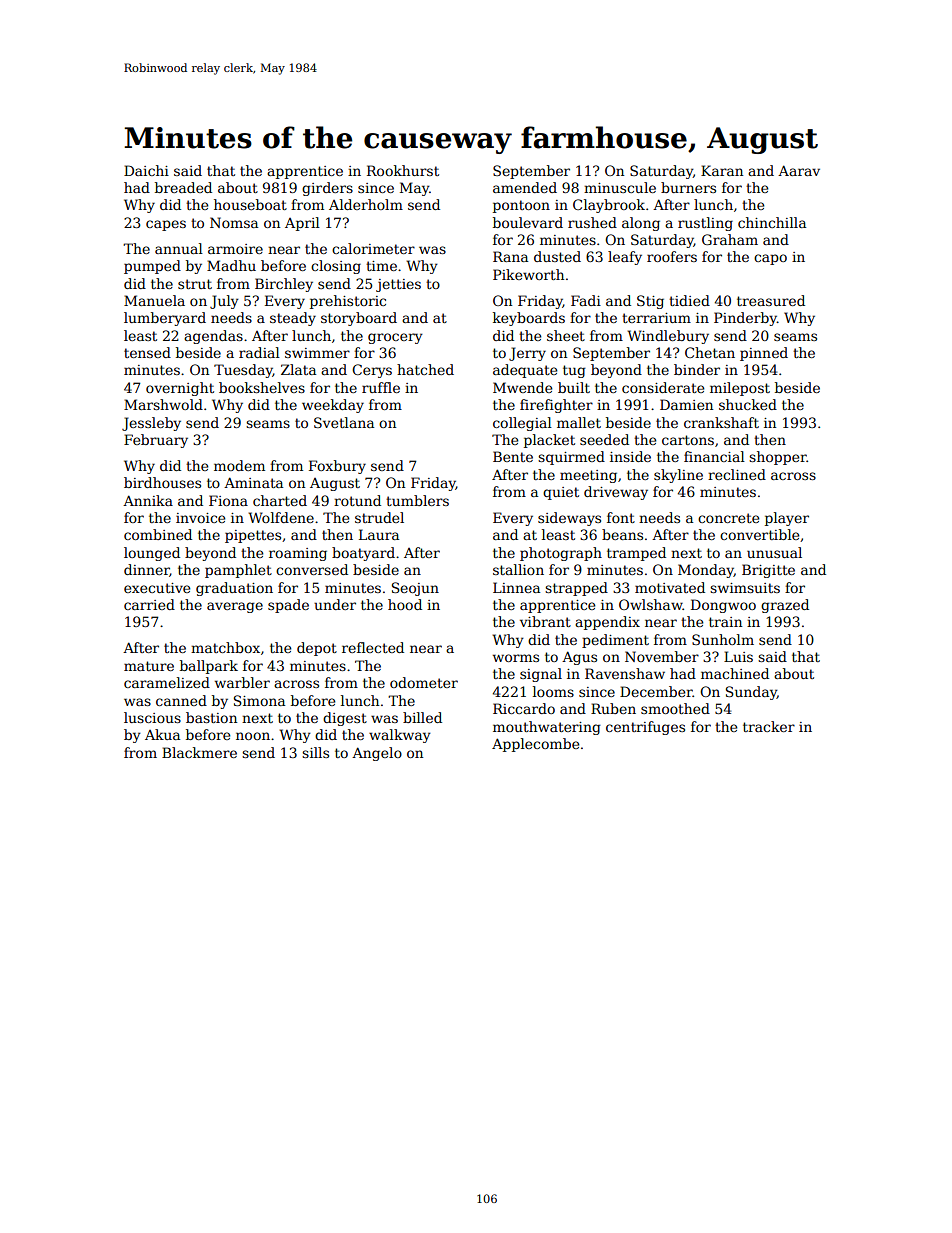  I want to click on pinned, so click(764, 354).
